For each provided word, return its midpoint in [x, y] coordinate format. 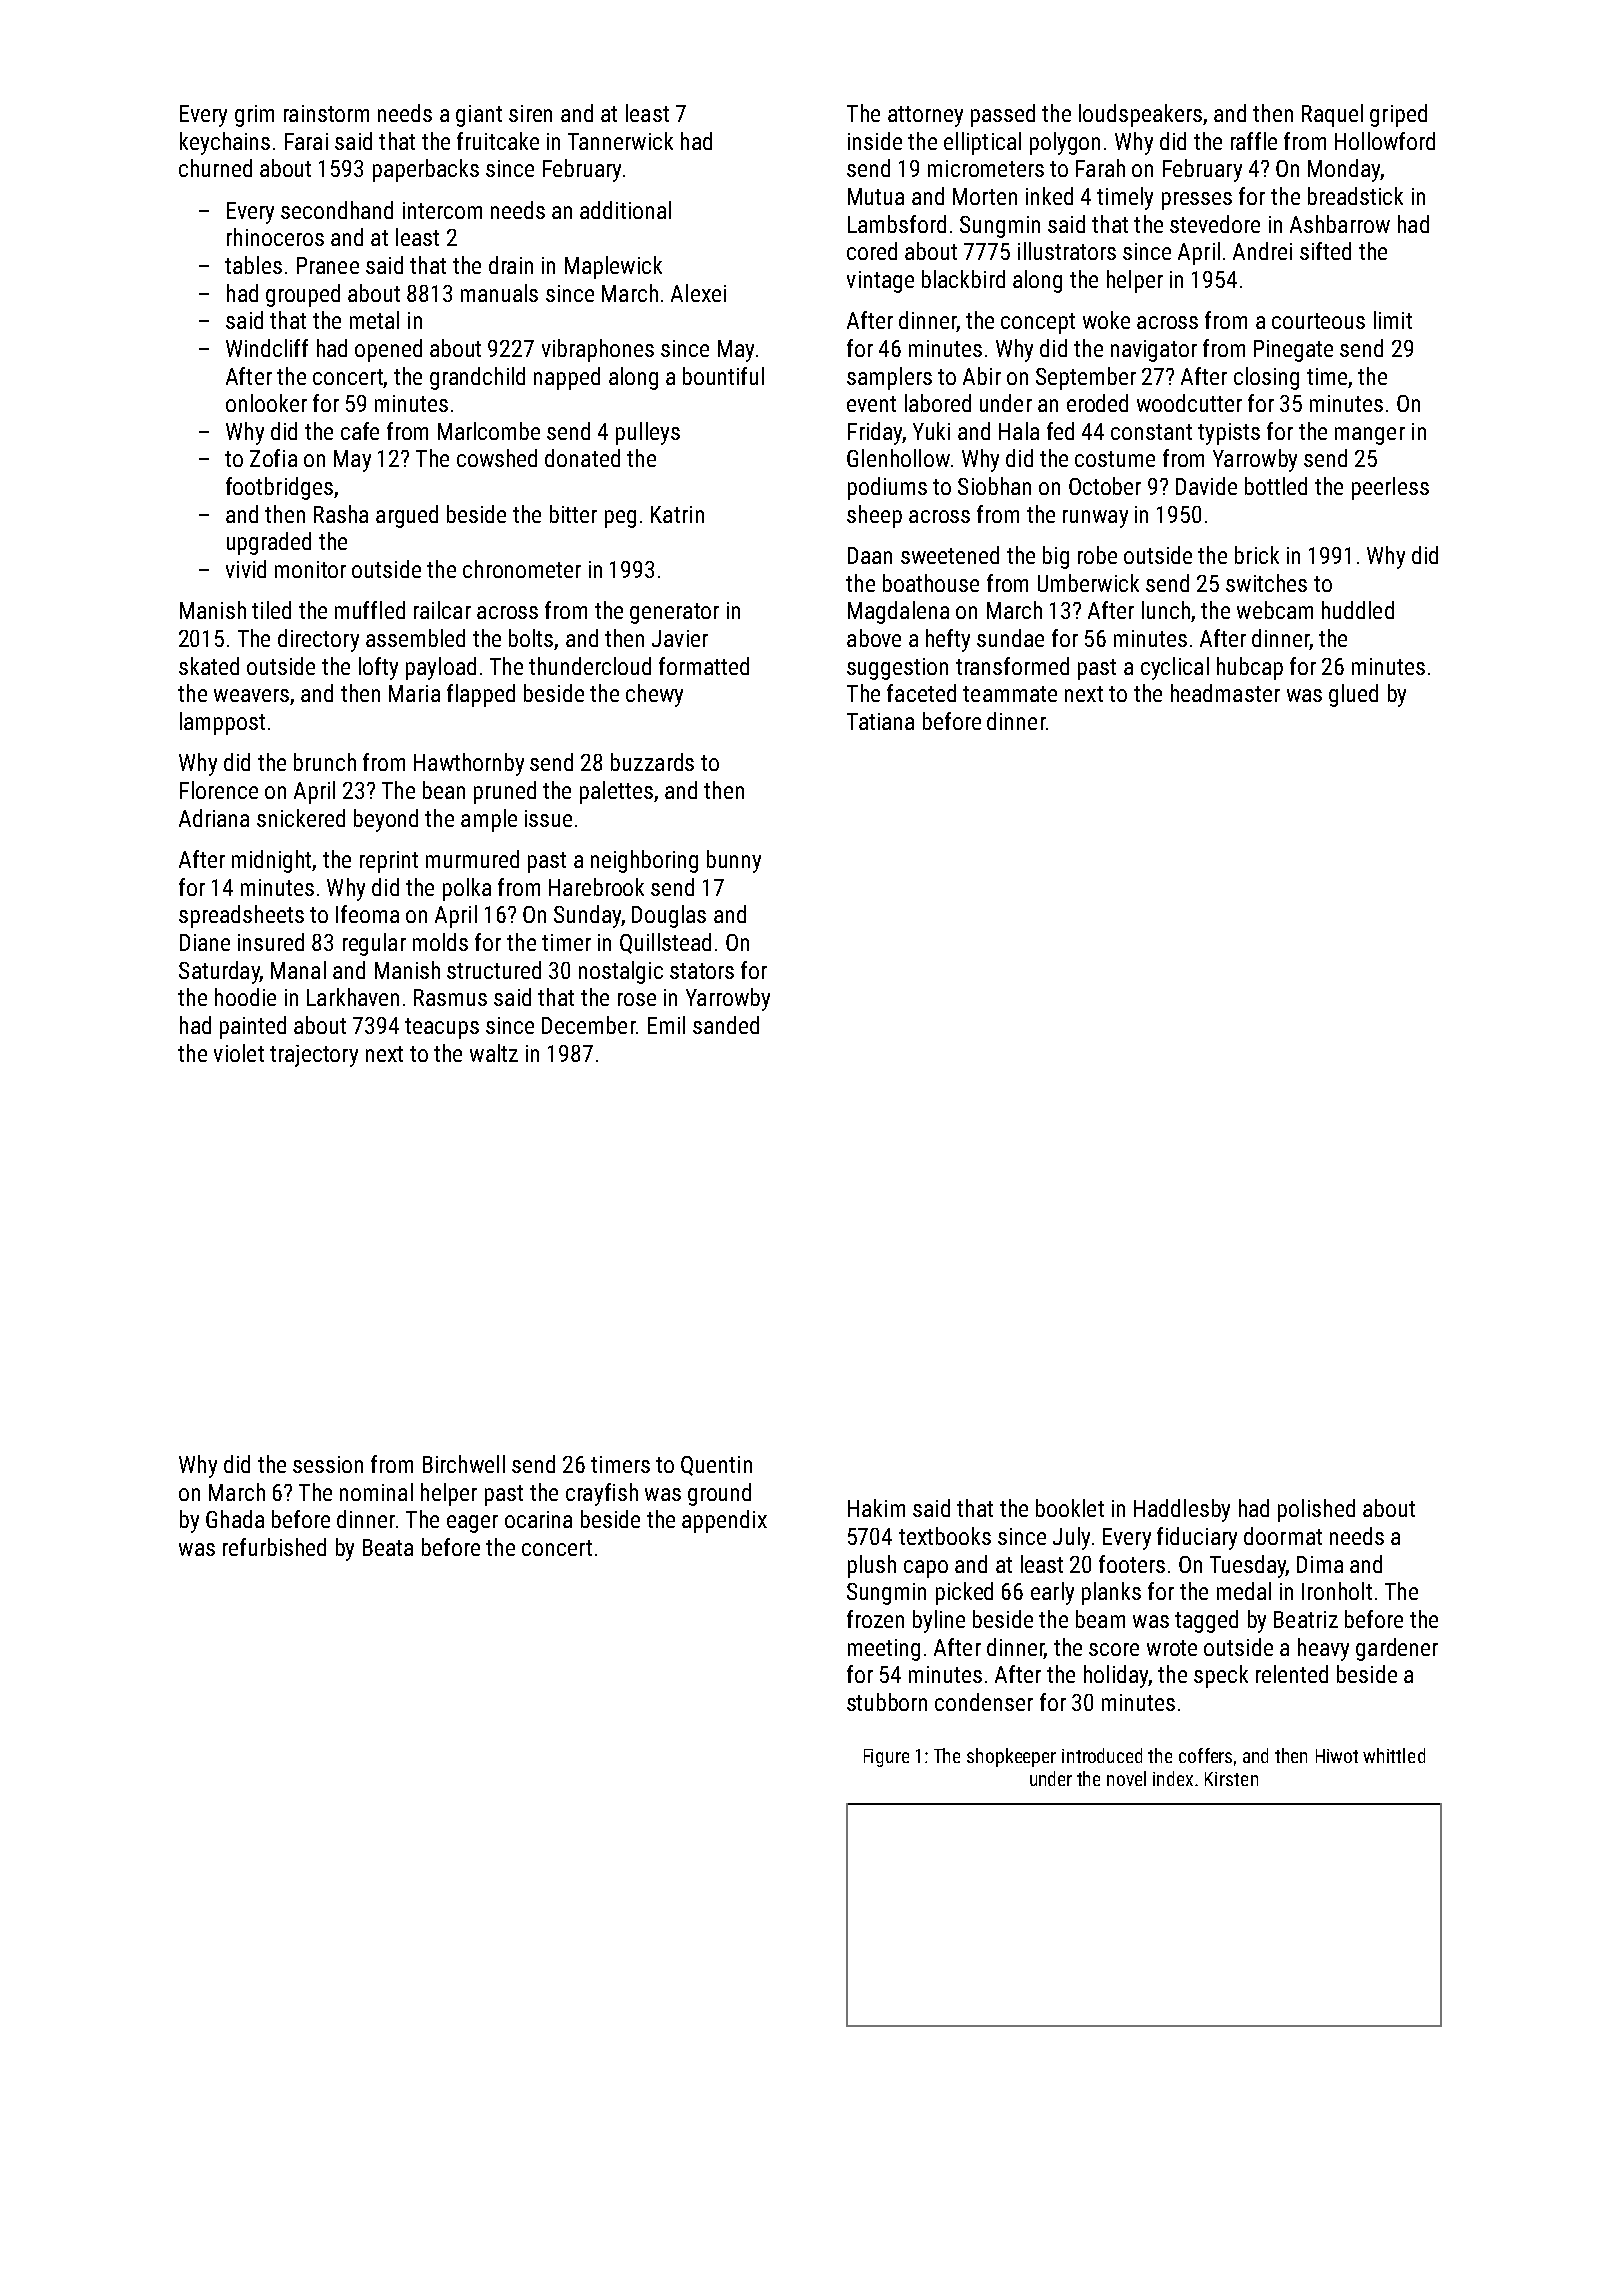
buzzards [652, 762]
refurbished [274, 1547]
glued [1353, 695]
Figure [886, 1758]
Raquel [1332, 115]
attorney [925, 116]
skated [209, 666]
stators [702, 971]
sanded [726, 1025]
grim [254, 116]
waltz [494, 1053]
